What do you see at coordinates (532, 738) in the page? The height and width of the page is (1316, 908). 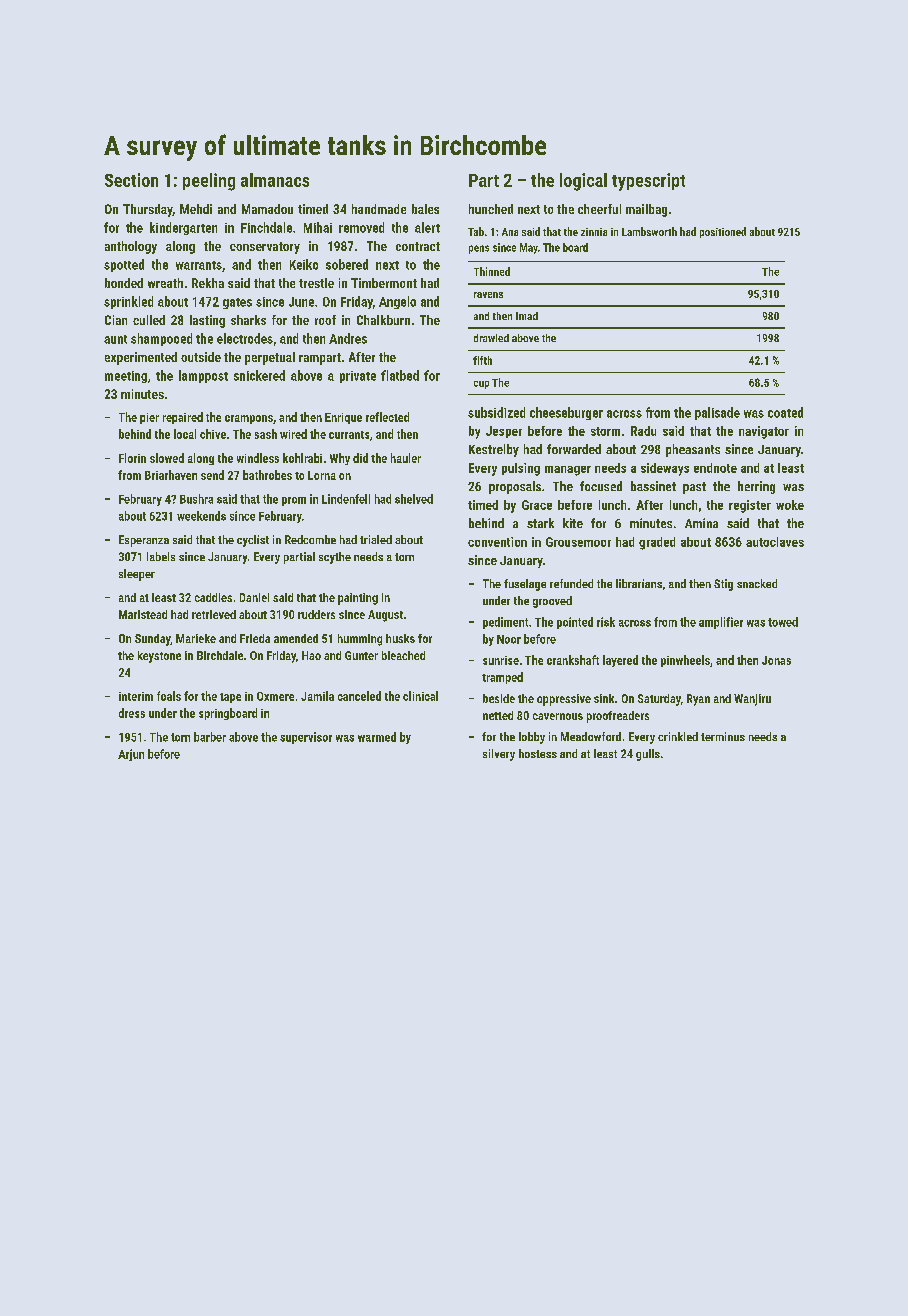 I see `lobby` at bounding box center [532, 738].
